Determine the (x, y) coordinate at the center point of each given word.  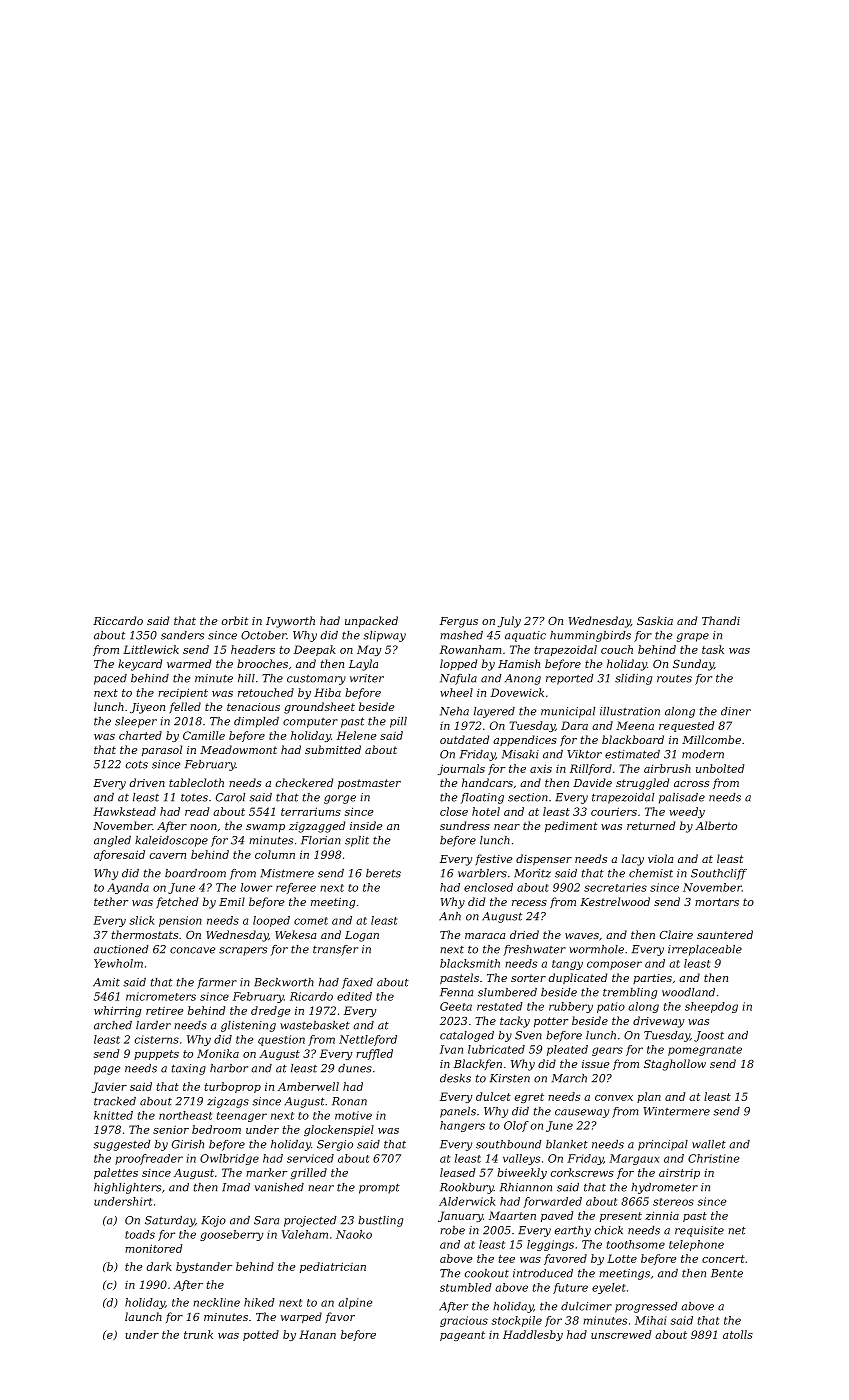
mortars (717, 902)
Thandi (721, 620)
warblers (482, 873)
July (509, 622)
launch (143, 1316)
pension (180, 921)
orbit (235, 620)
